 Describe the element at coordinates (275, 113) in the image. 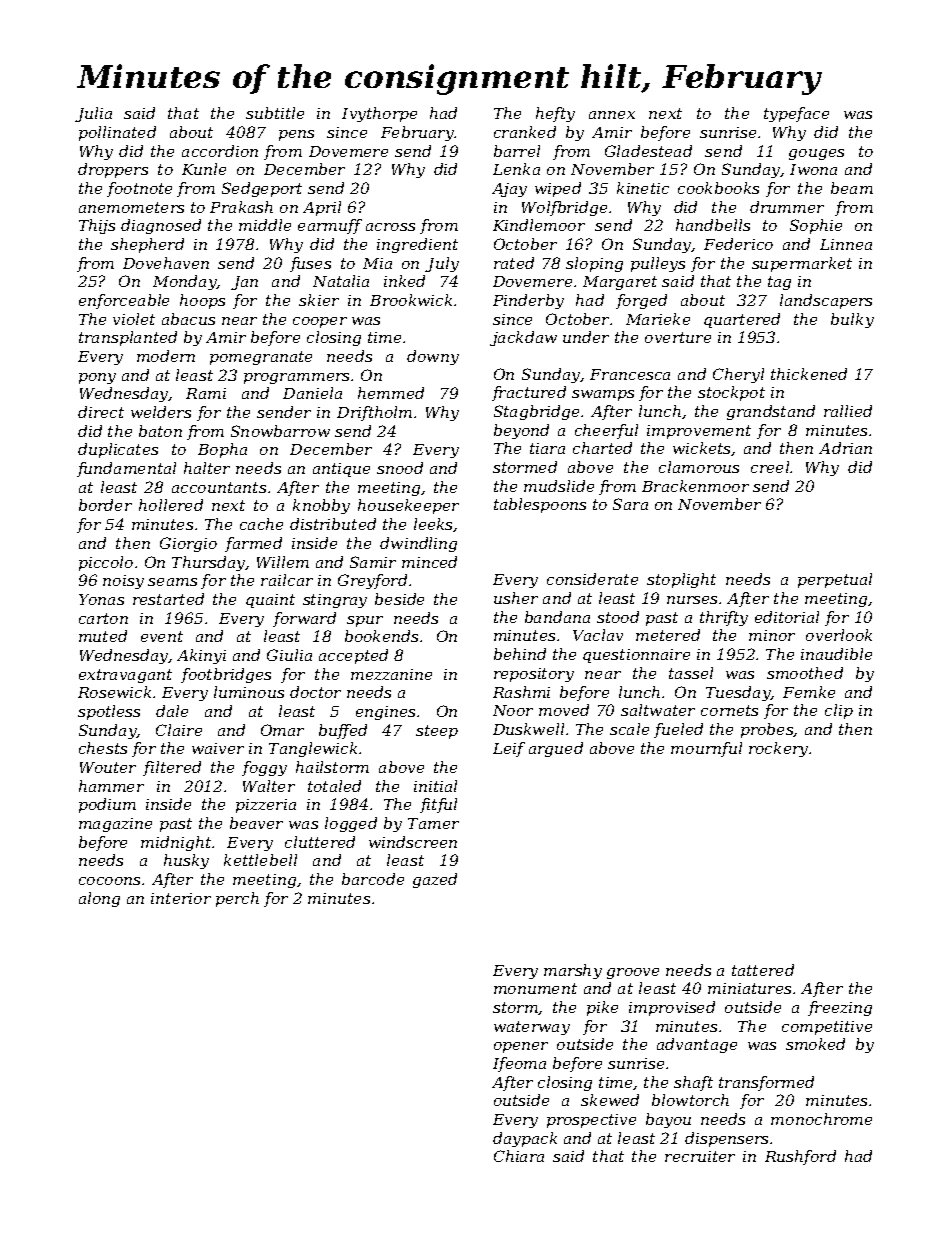

I see `subtitle` at that location.
